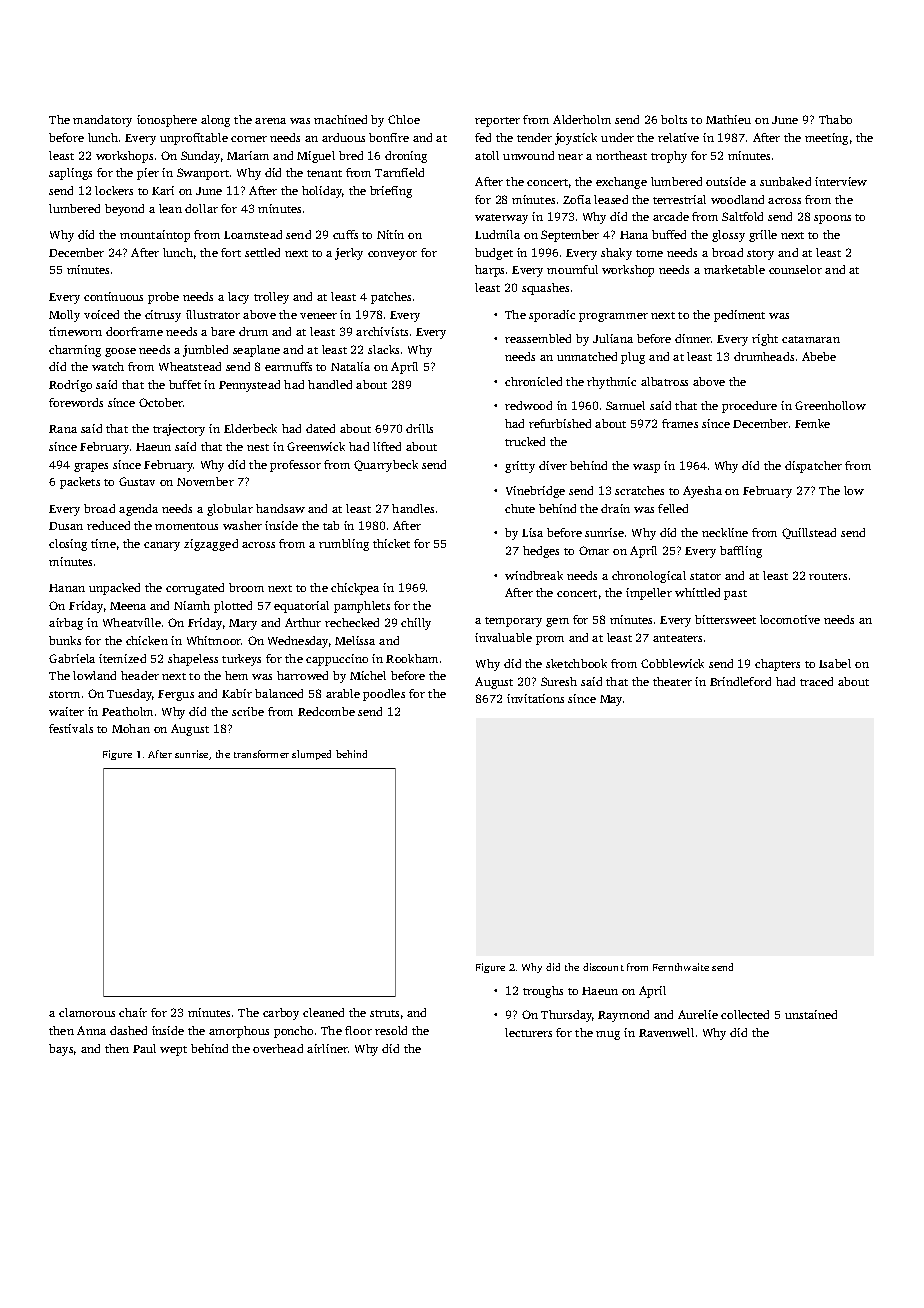 This image has width=924, height=1308. I want to click on atoll, so click(487, 155).
